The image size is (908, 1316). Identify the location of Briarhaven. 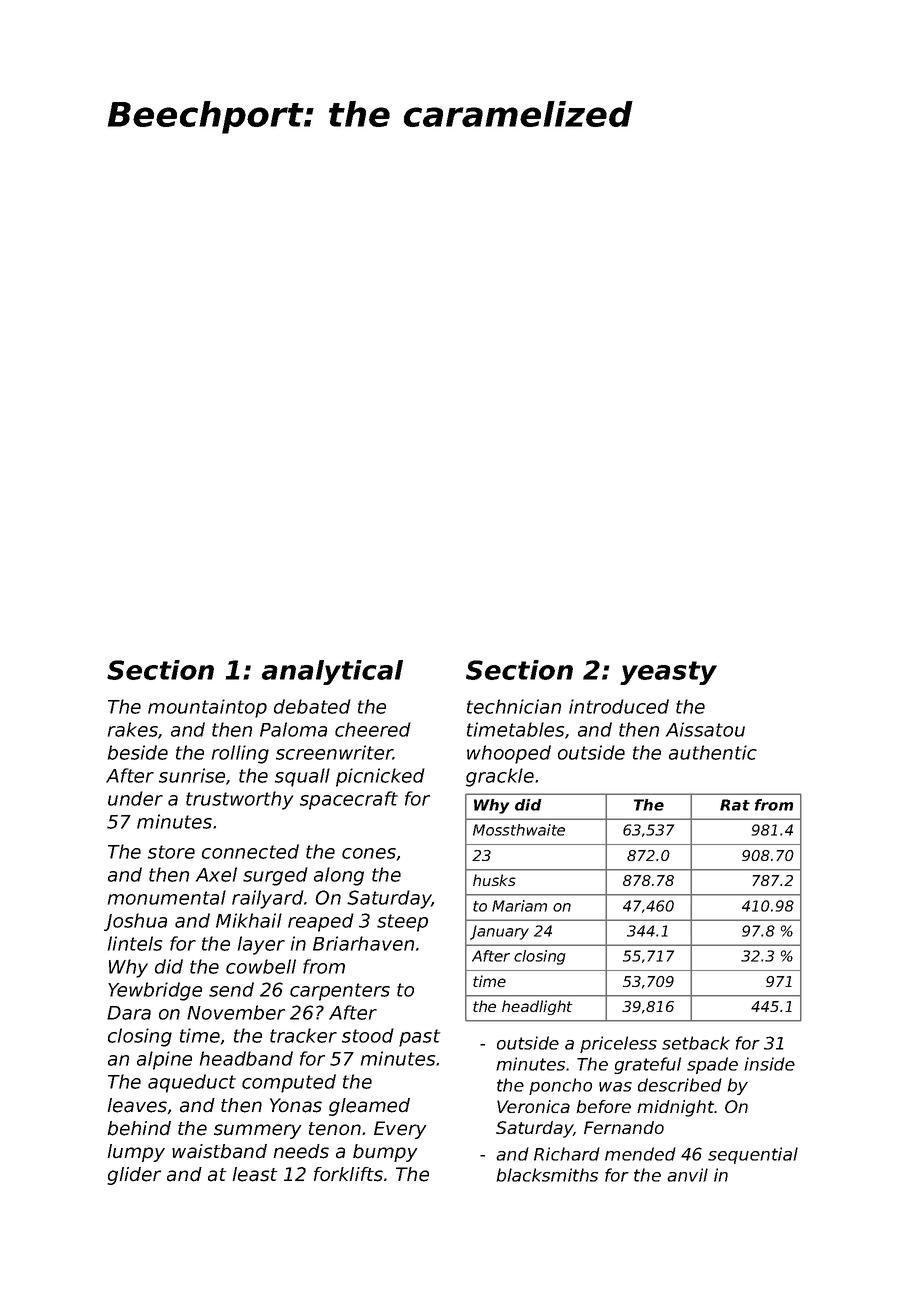
(363, 943).
